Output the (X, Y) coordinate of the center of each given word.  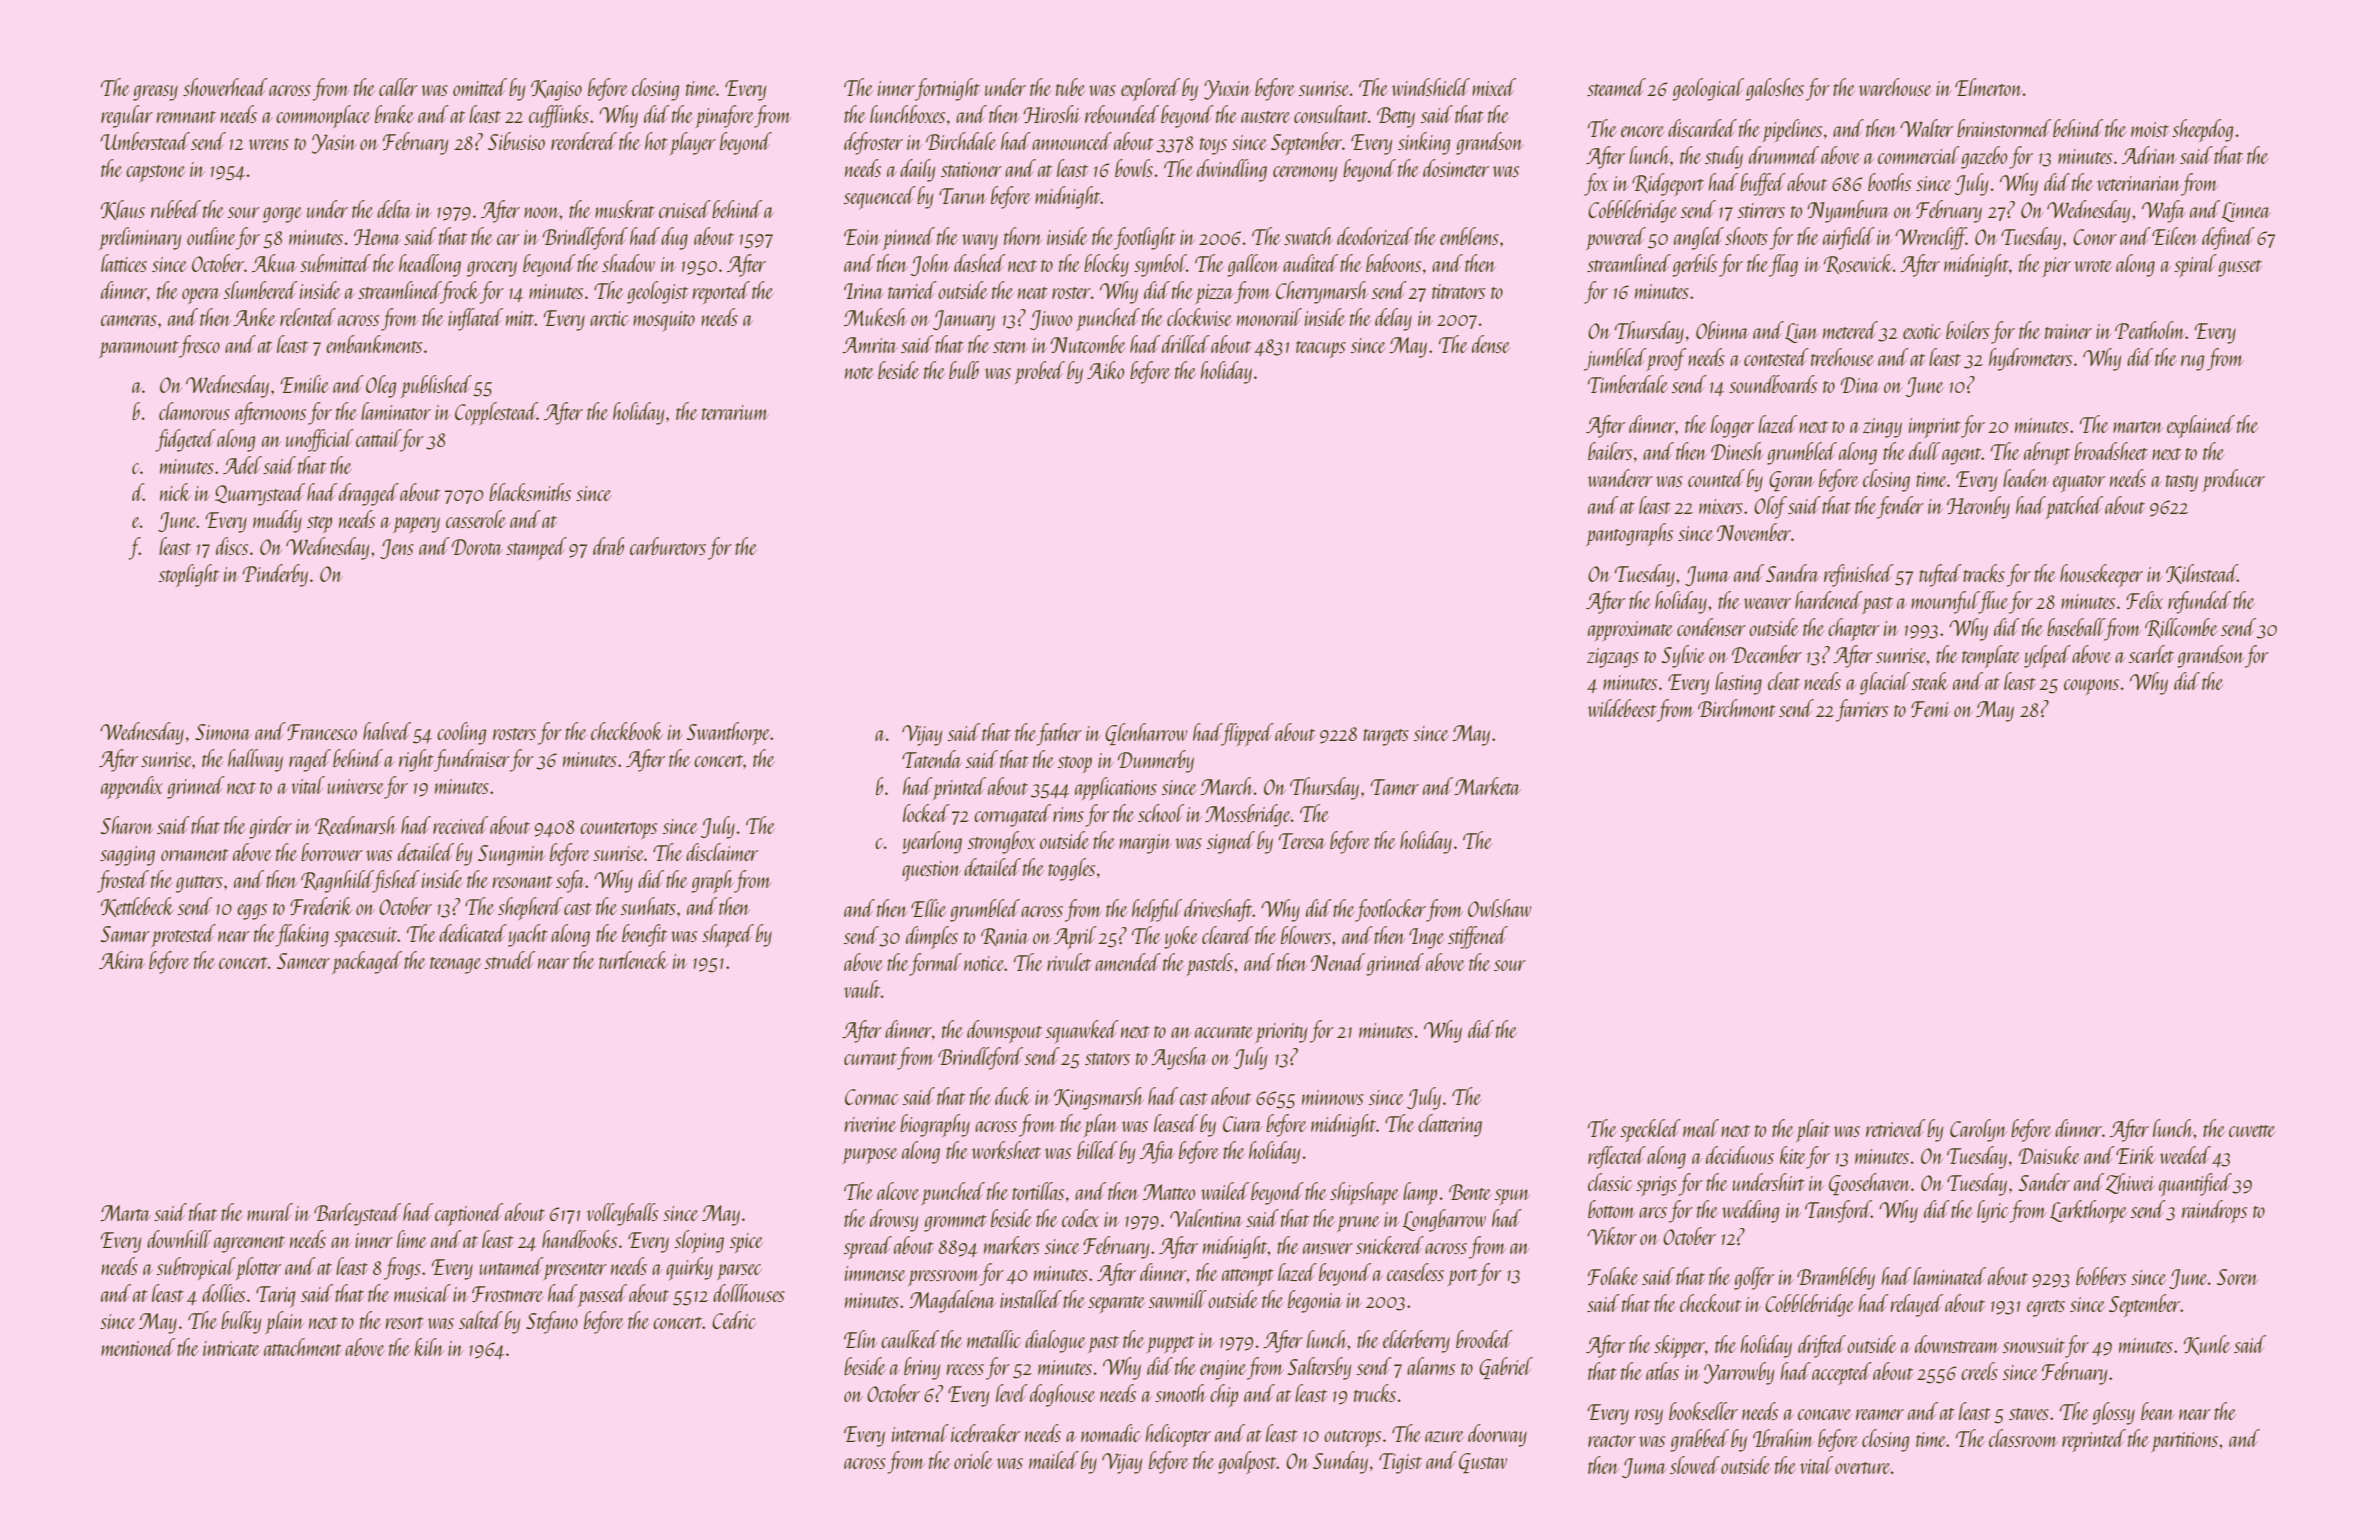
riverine (871, 1124)
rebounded (1122, 114)
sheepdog (2202, 130)
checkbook (627, 731)
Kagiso (556, 90)
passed (602, 1295)
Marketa (1487, 786)
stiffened (1478, 937)
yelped (2047, 656)
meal (1701, 1128)
